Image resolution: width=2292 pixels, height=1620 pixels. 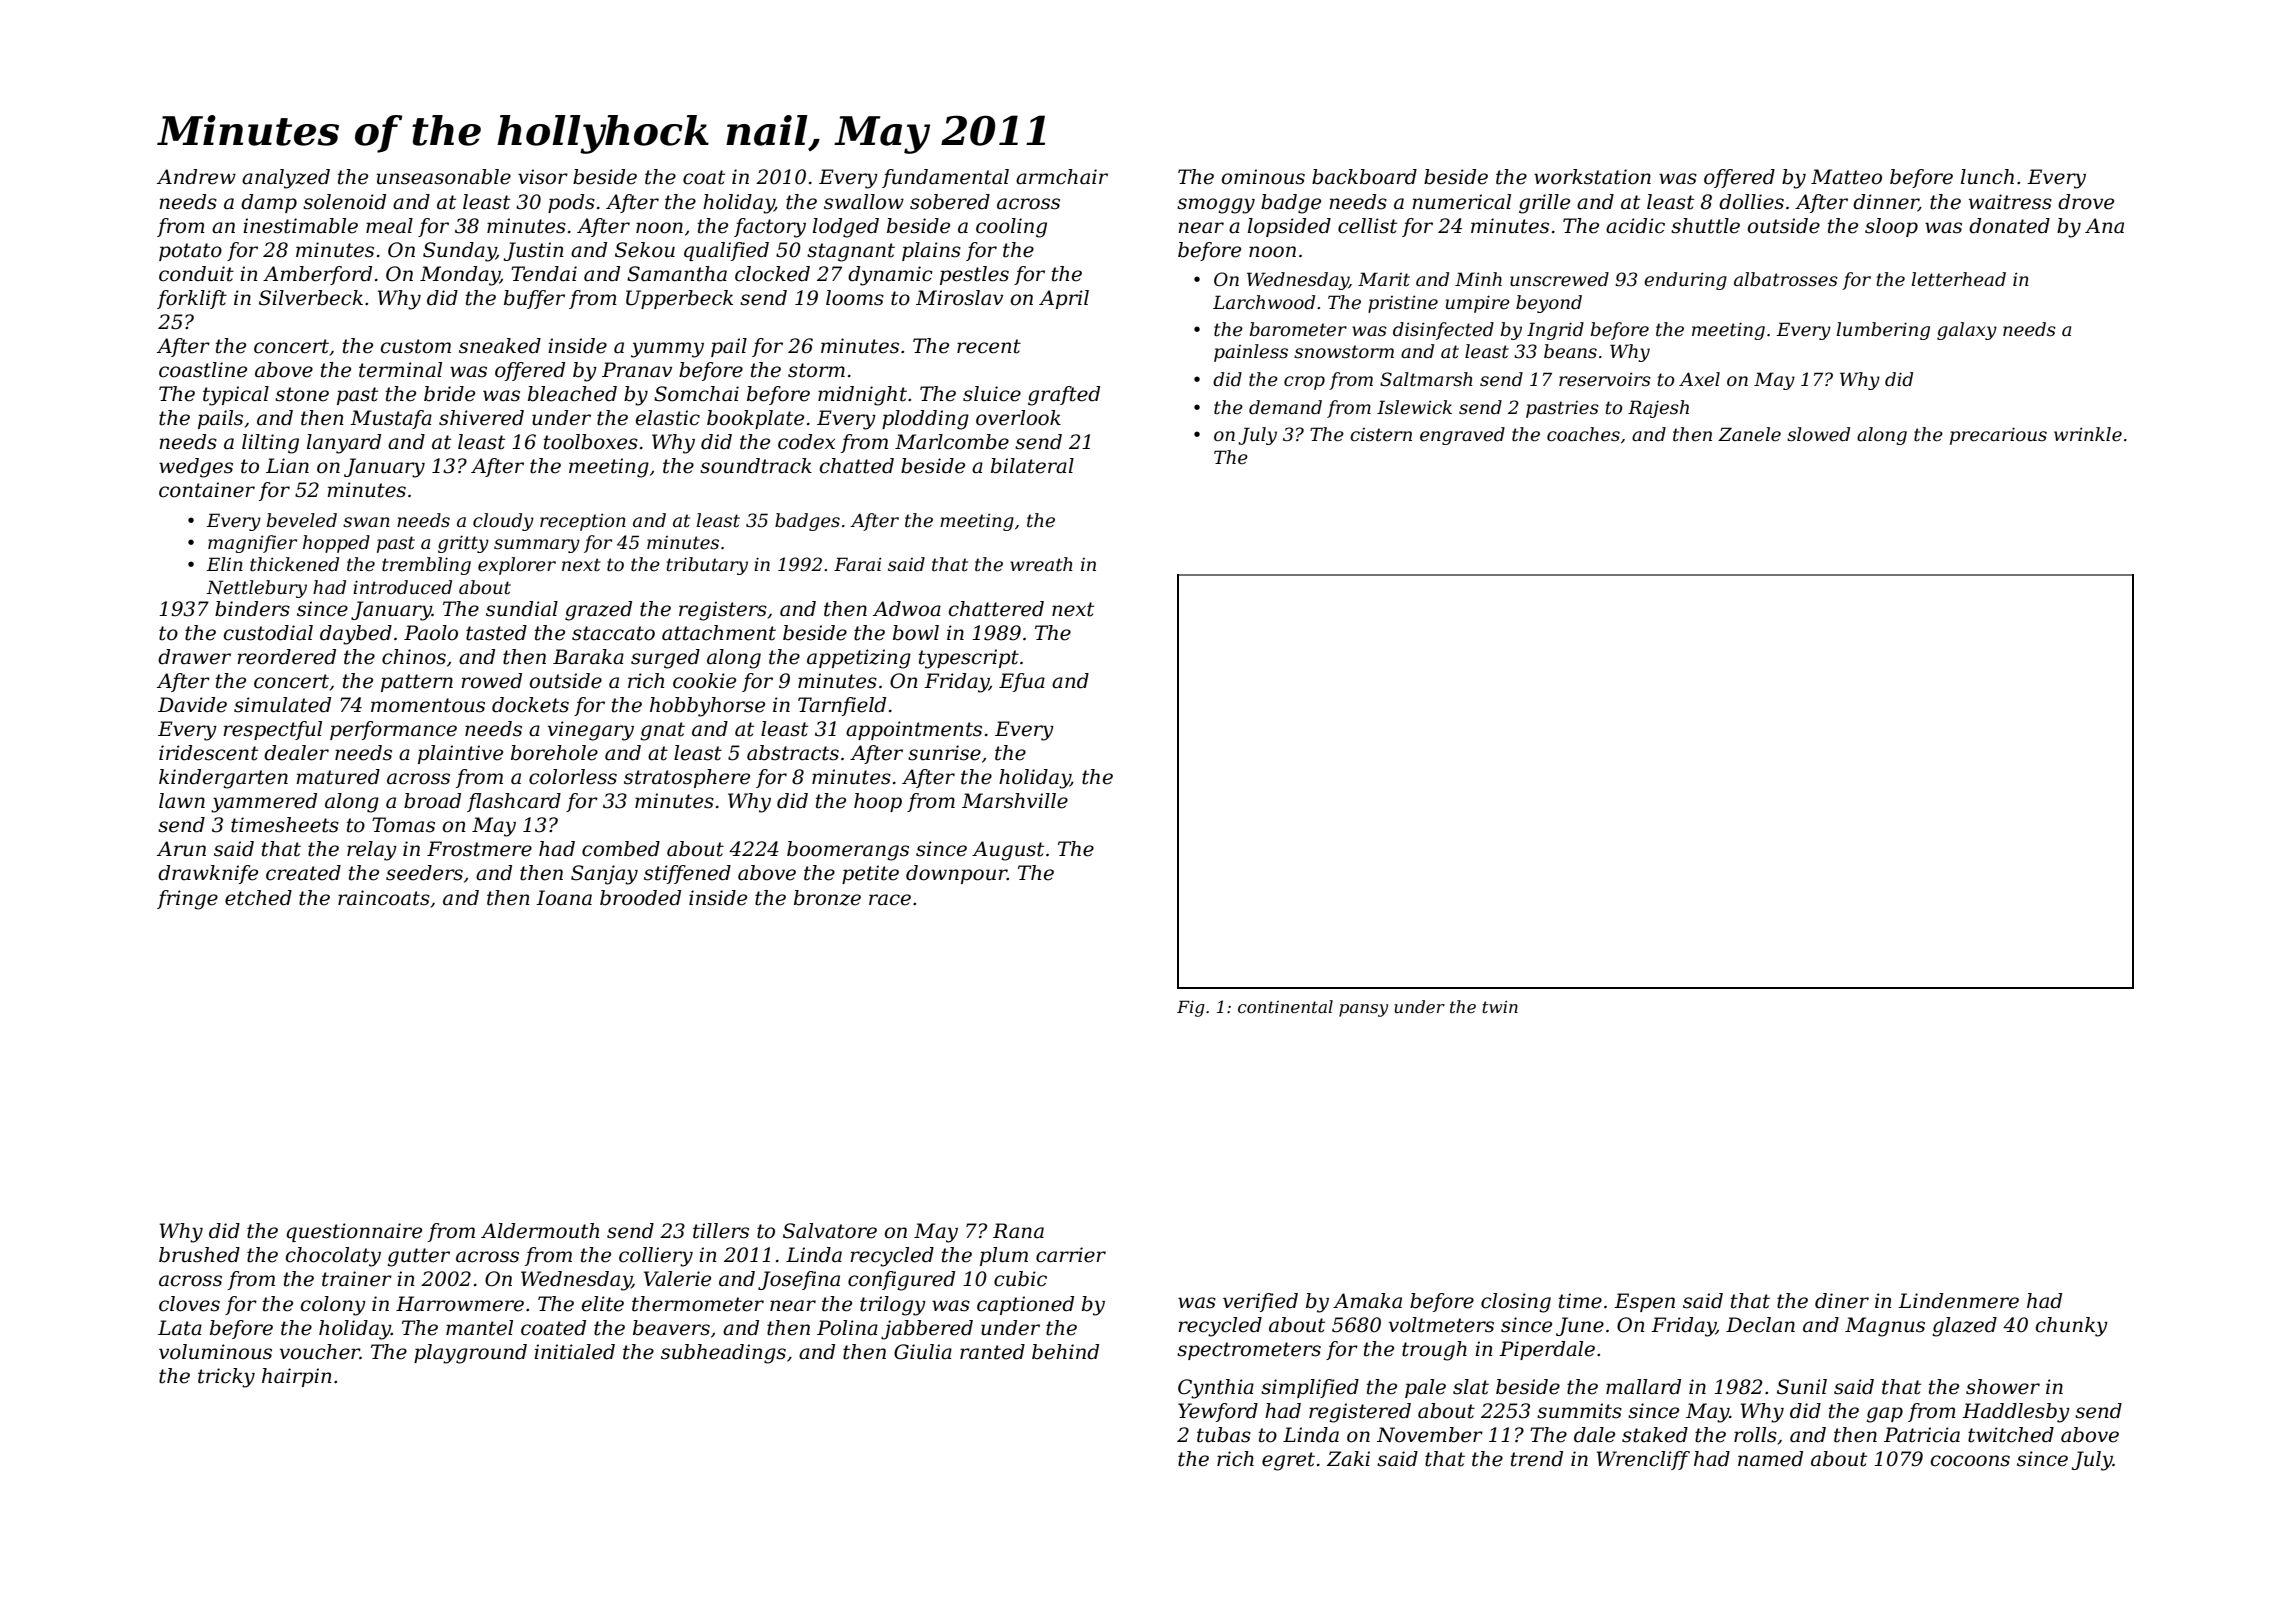 What do you see at coordinates (1218, 1412) in the image?
I see `Yewford` at bounding box center [1218, 1412].
